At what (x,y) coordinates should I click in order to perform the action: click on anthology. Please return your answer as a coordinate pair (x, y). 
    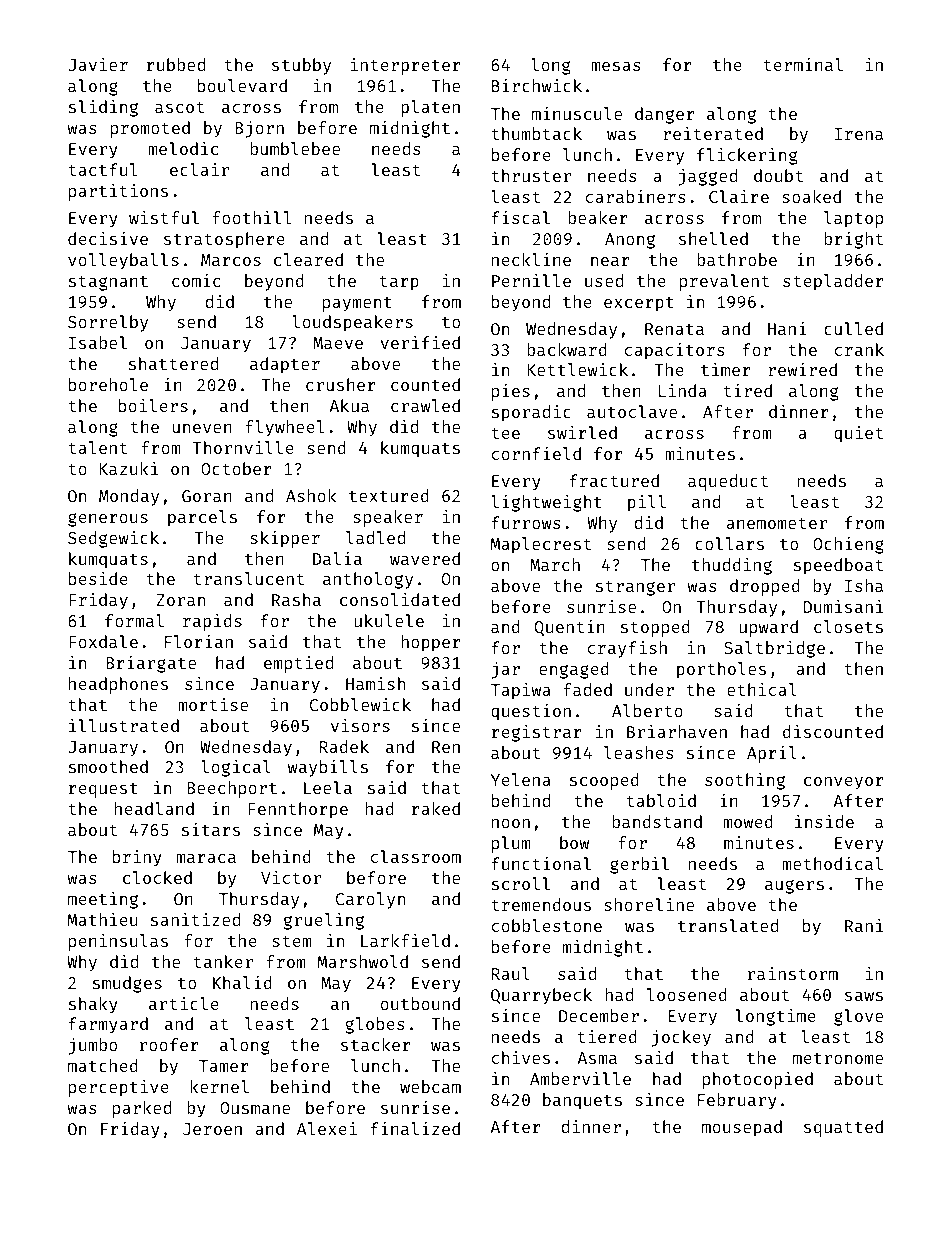
    Looking at the image, I should click on (368, 580).
